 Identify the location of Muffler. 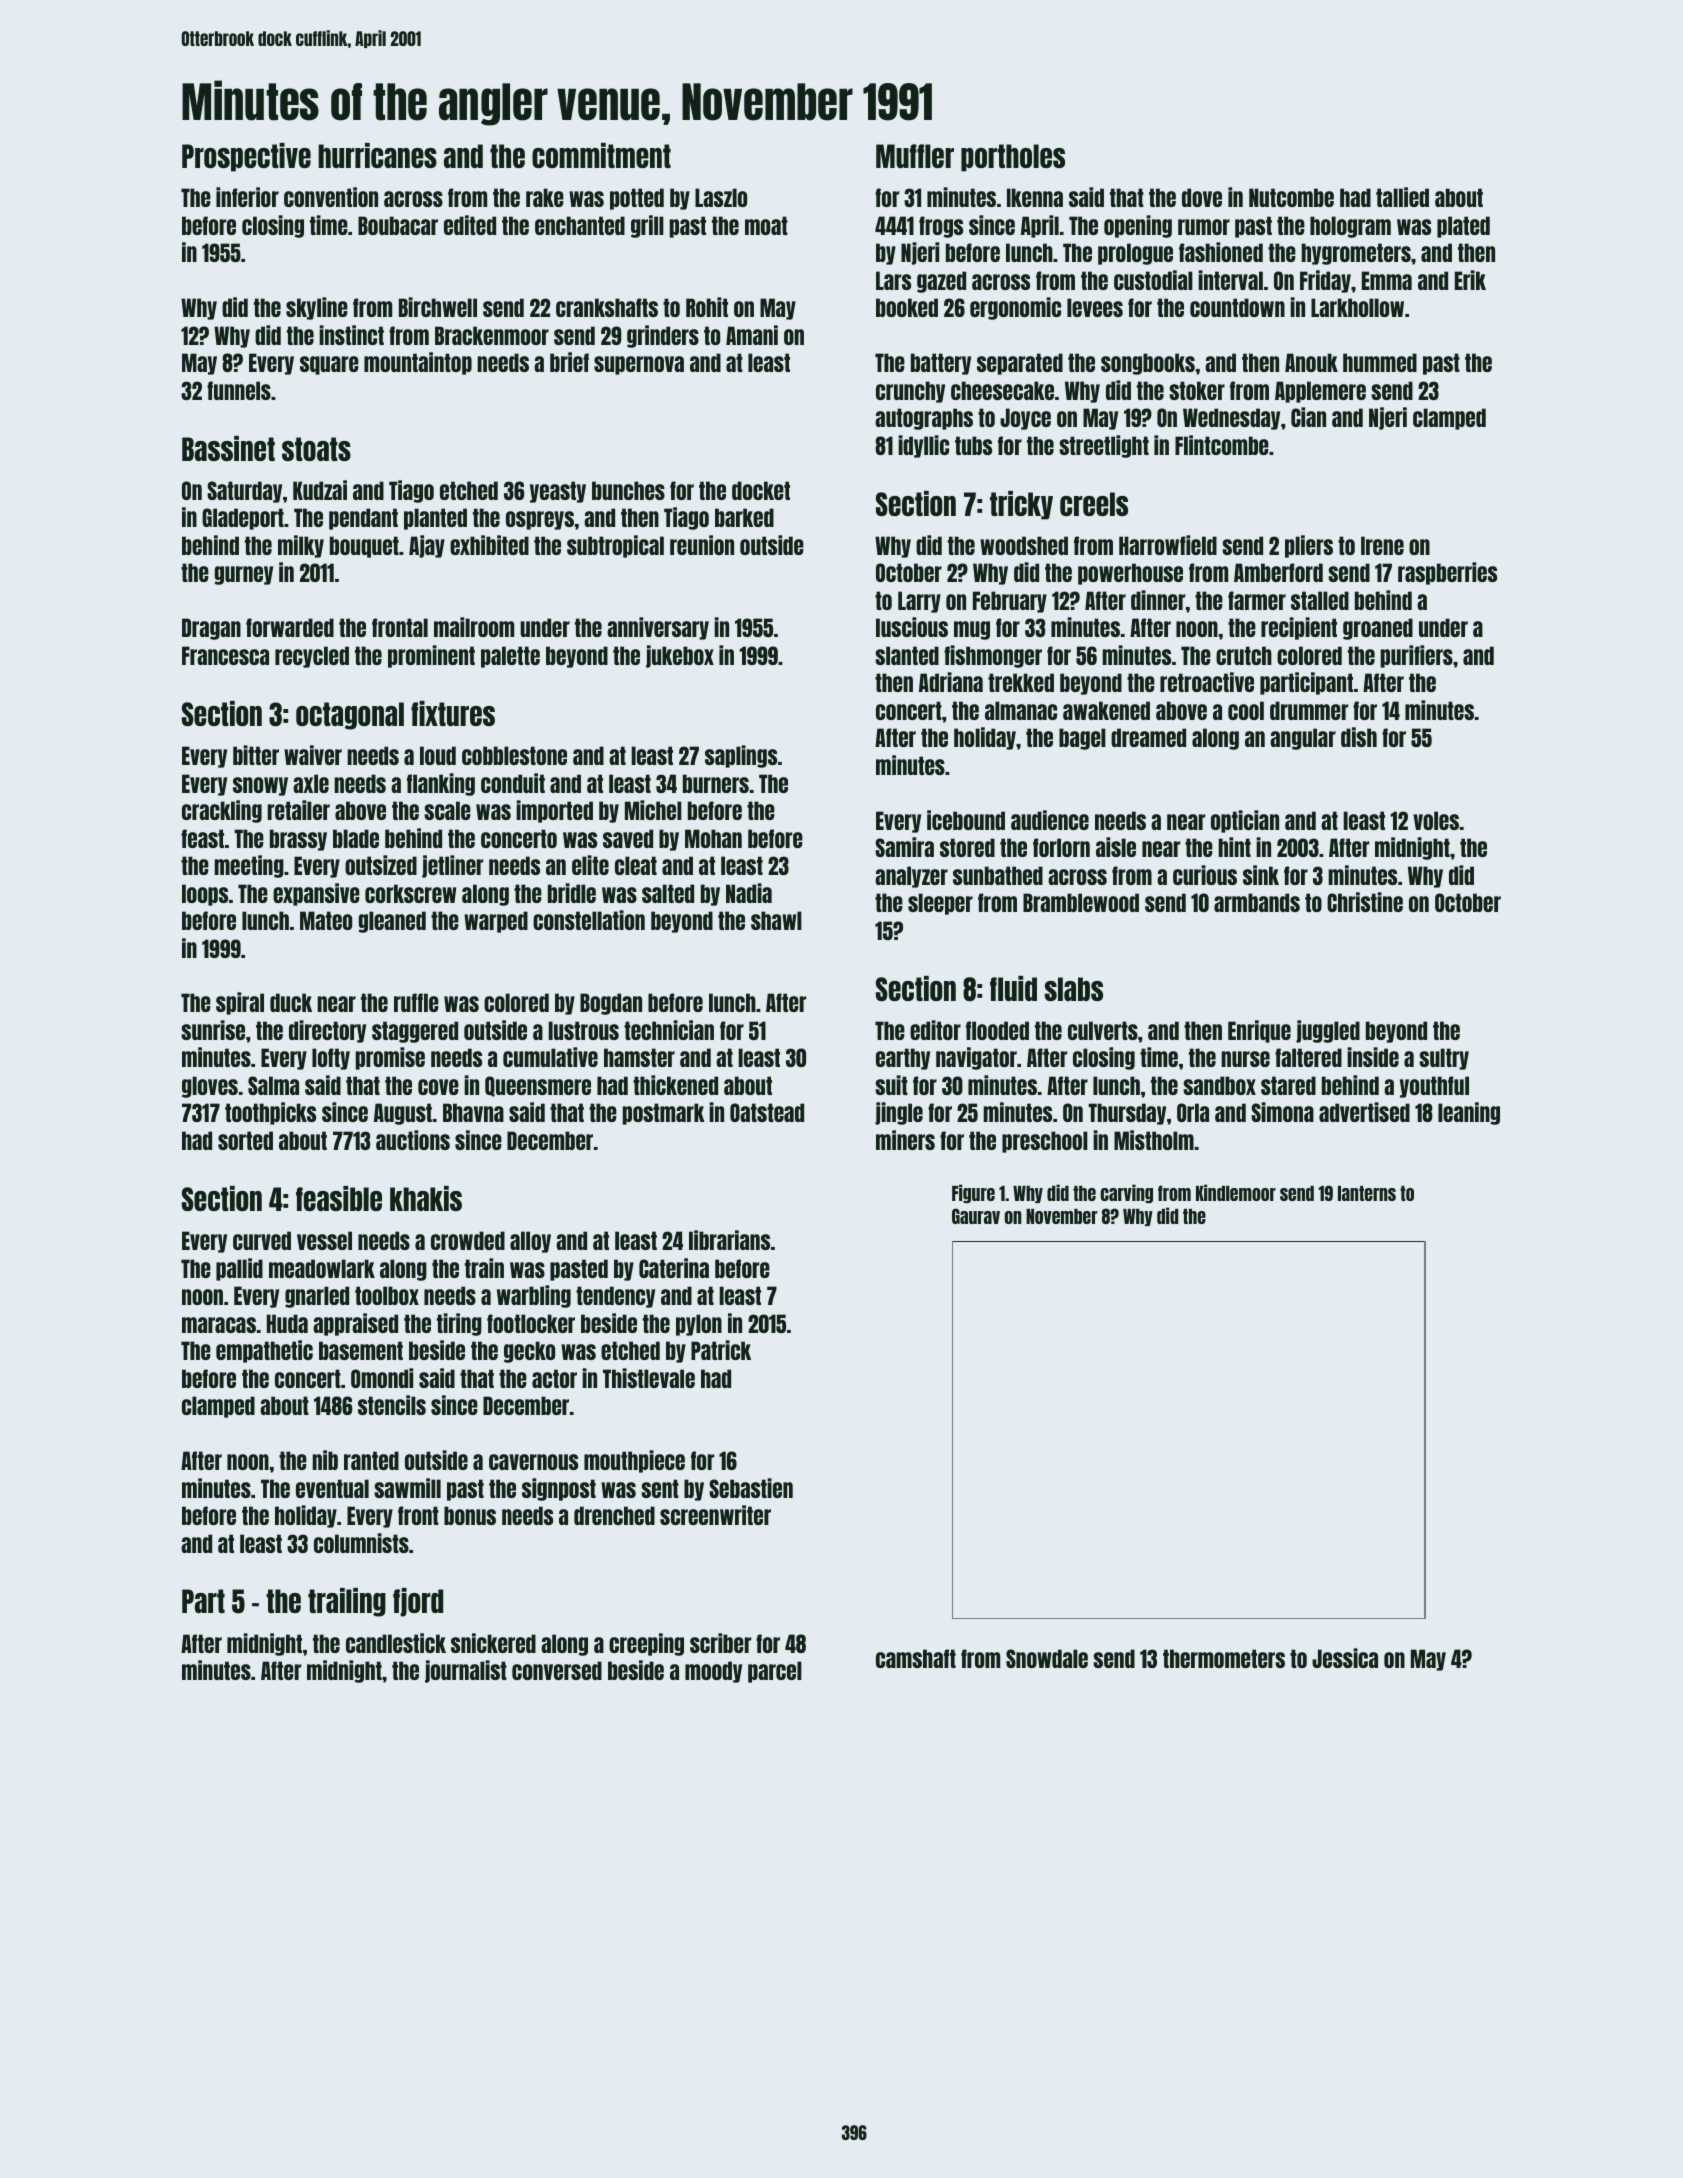
(915, 156).
